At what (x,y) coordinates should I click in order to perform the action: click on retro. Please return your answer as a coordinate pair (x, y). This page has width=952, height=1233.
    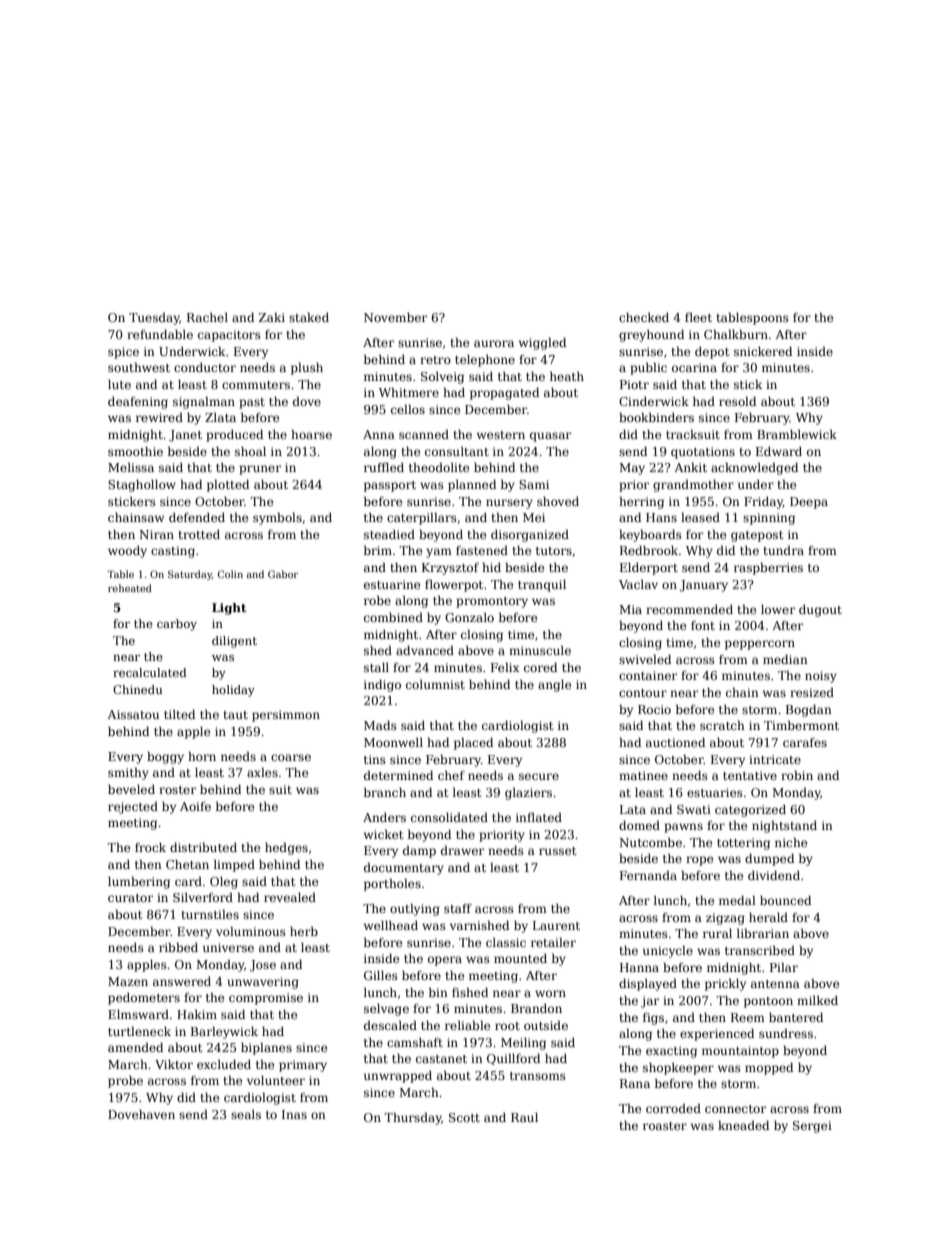
    Looking at the image, I should click on (435, 360).
